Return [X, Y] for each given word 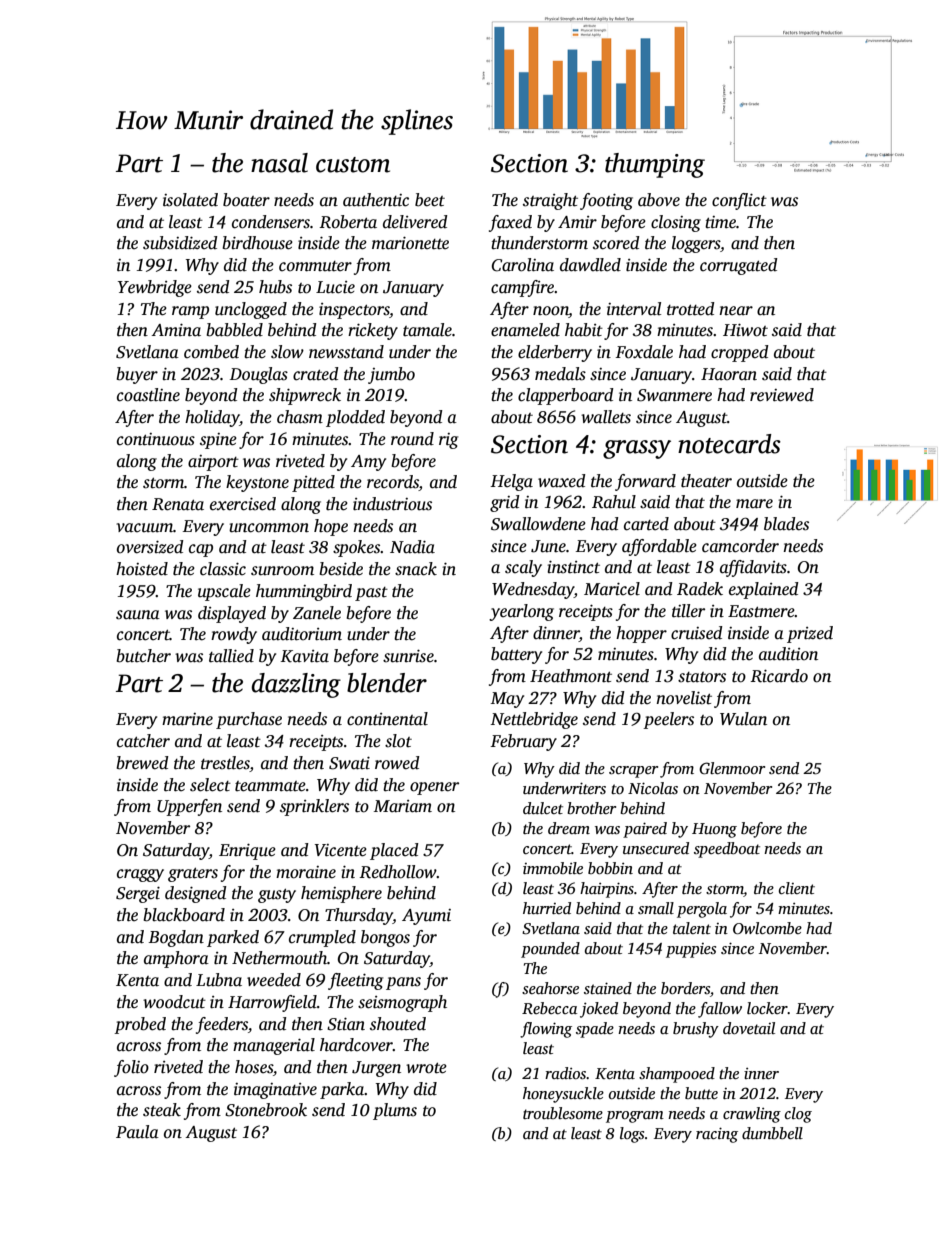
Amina [176, 330]
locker [767, 1008]
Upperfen [189, 807]
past [371, 594]
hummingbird [304, 592]
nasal [279, 163]
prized [810, 634]
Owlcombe [767, 928]
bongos [385, 938]
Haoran [729, 374]
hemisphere [341, 894]
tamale [427, 330]
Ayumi [426, 917]
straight [550, 201]
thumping [655, 165]
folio [131, 1068]
